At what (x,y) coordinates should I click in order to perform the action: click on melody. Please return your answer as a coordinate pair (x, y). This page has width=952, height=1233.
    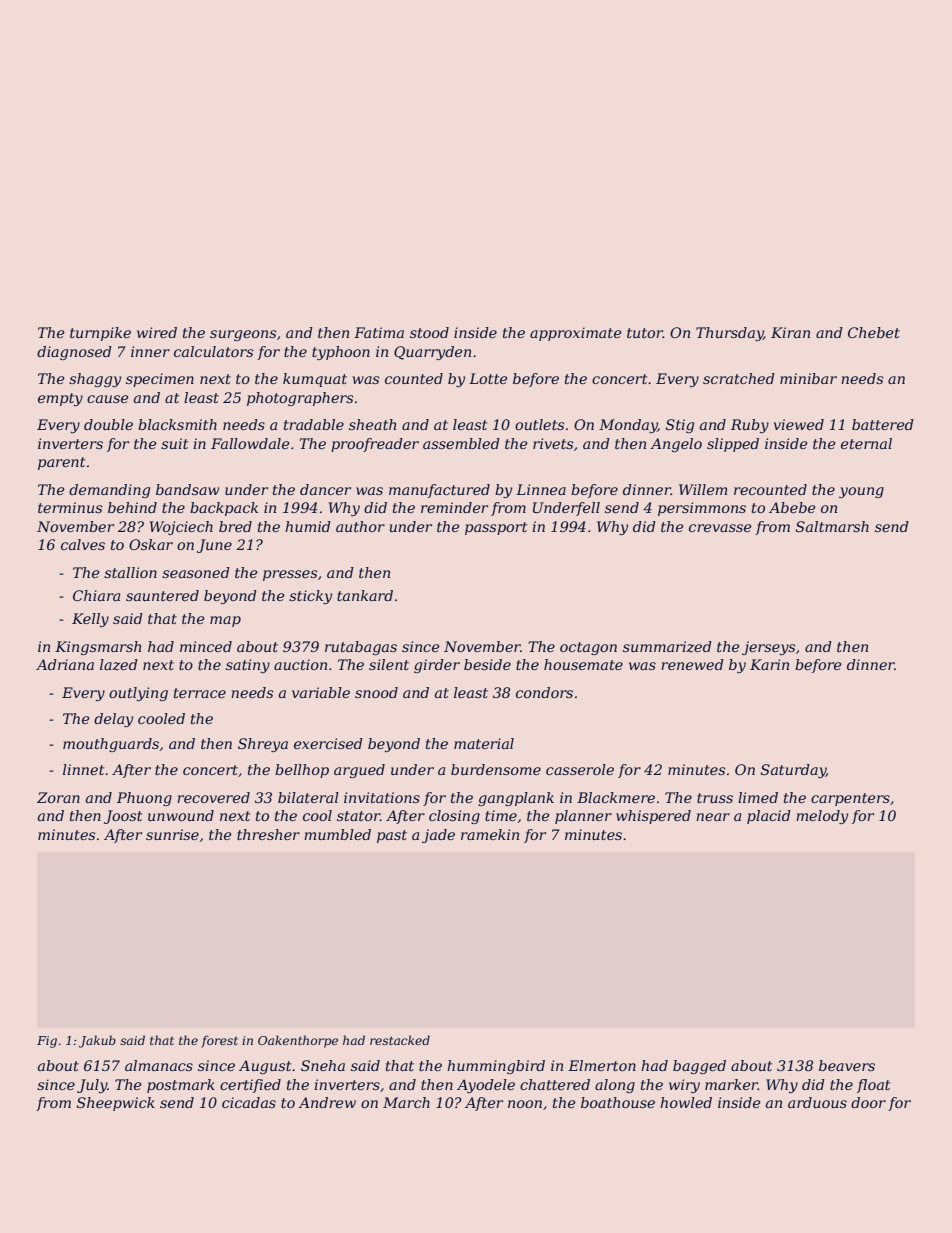
    Looking at the image, I should click on (822, 817).
